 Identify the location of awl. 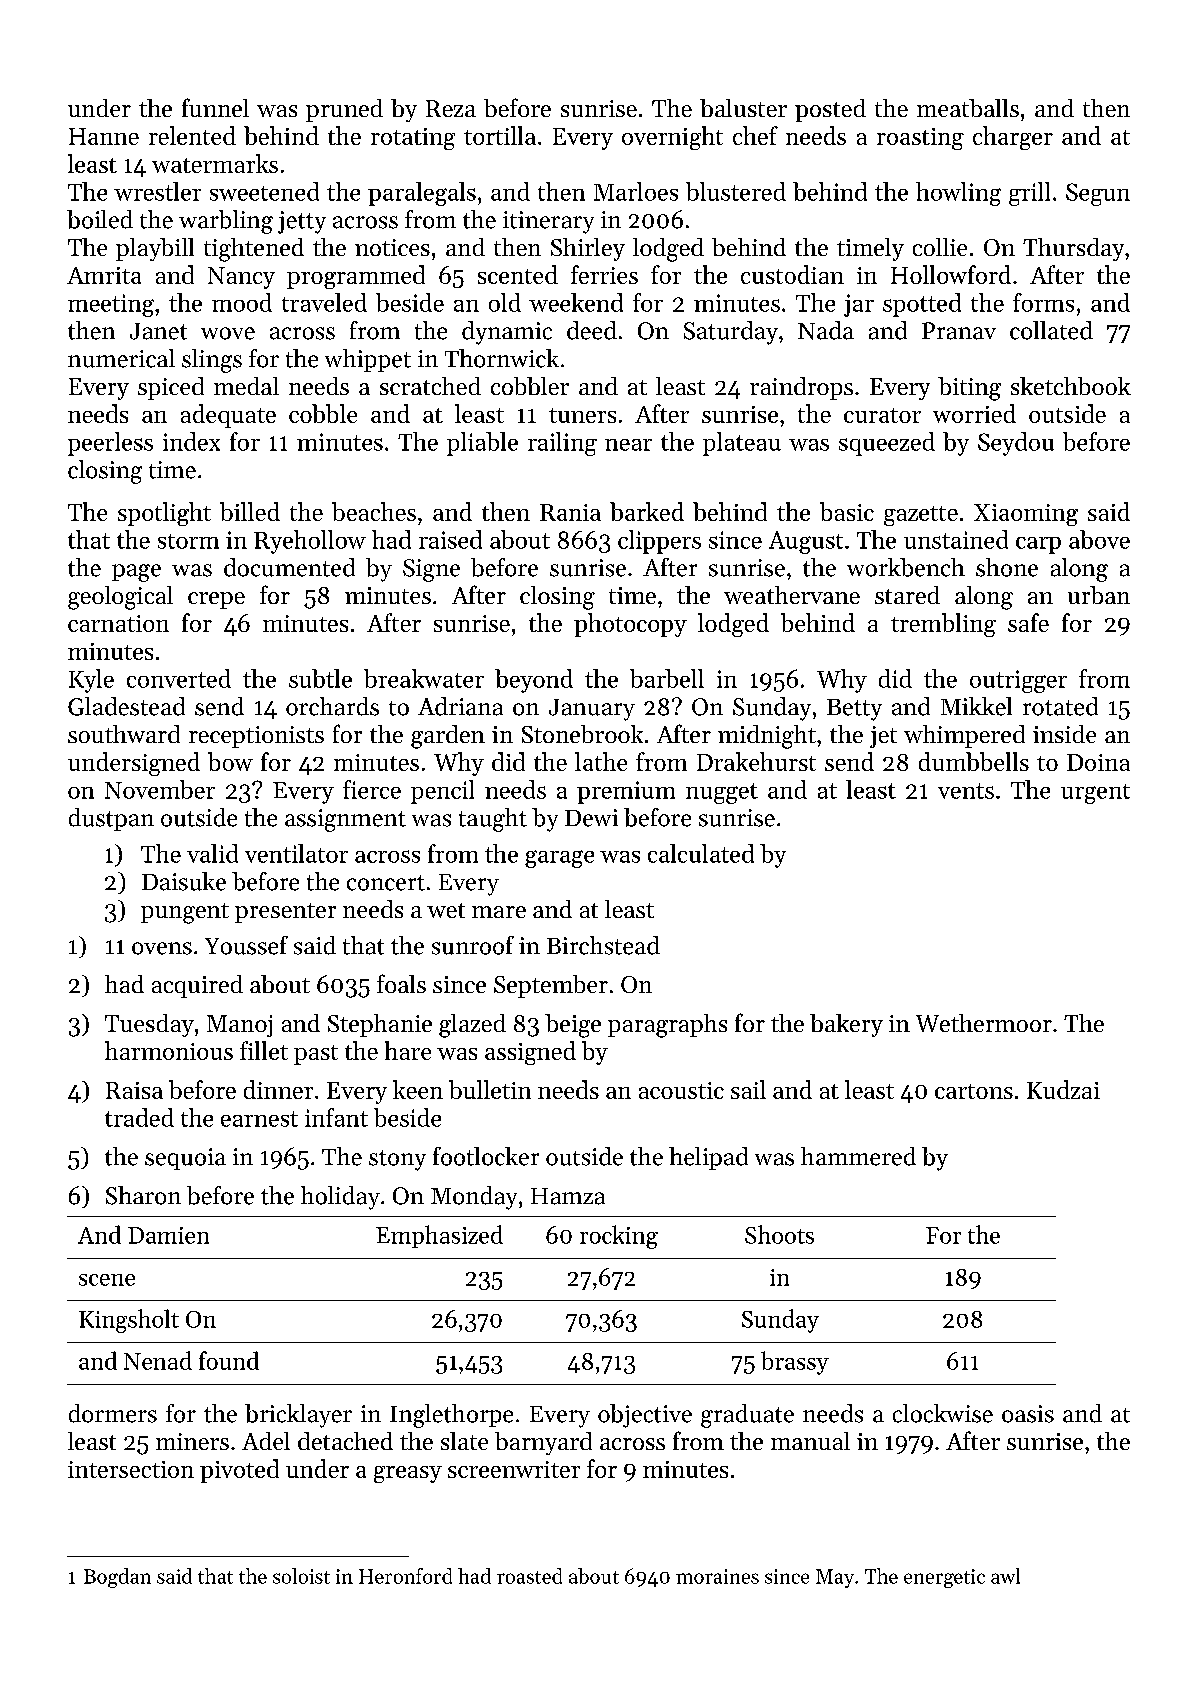
(1005, 1576).
